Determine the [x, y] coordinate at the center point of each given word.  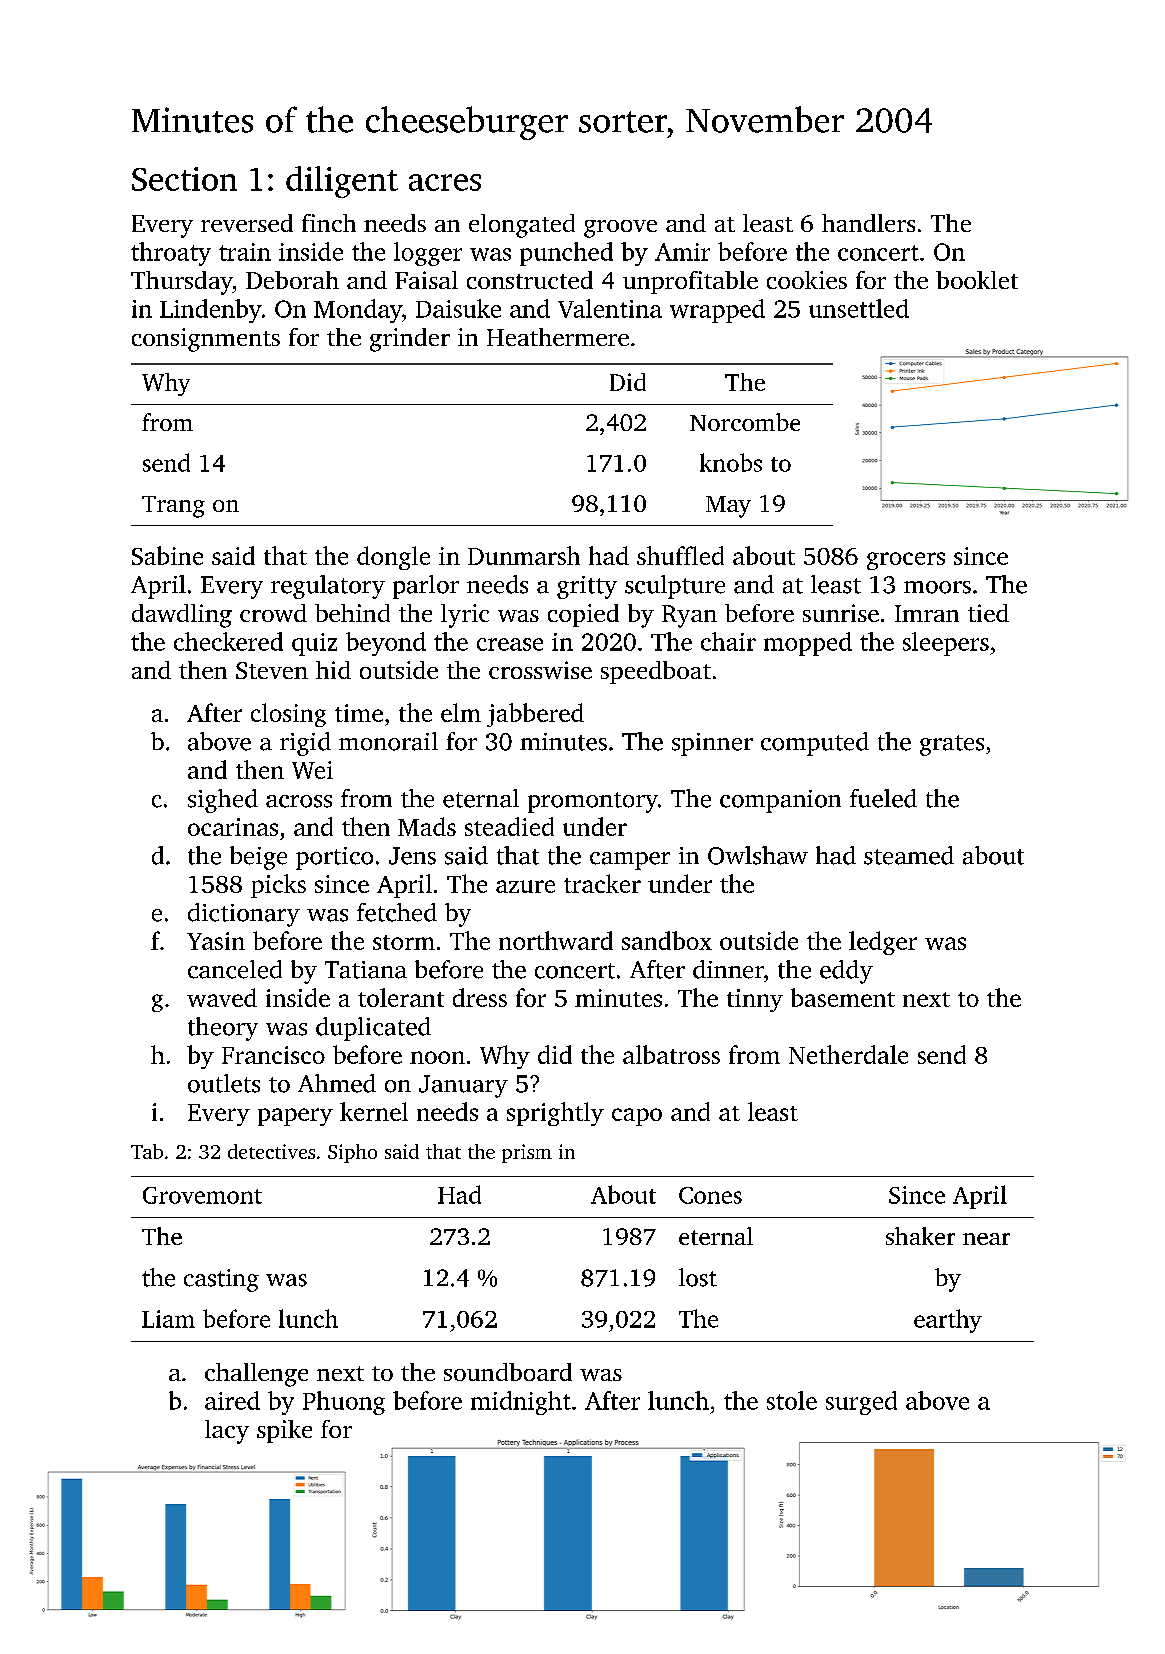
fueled [883, 798]
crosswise [540, 670]
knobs [731, 462]
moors [937, 587]
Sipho [352, 1153]
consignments [206, 340]
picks [278, 886]
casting [221, 1280]
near [986, 1239]
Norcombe [745, 422]
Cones [710, 1195]
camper [630, 861]
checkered [228, 641]
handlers [868, 223]
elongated [522, 226]
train [245, 252]
